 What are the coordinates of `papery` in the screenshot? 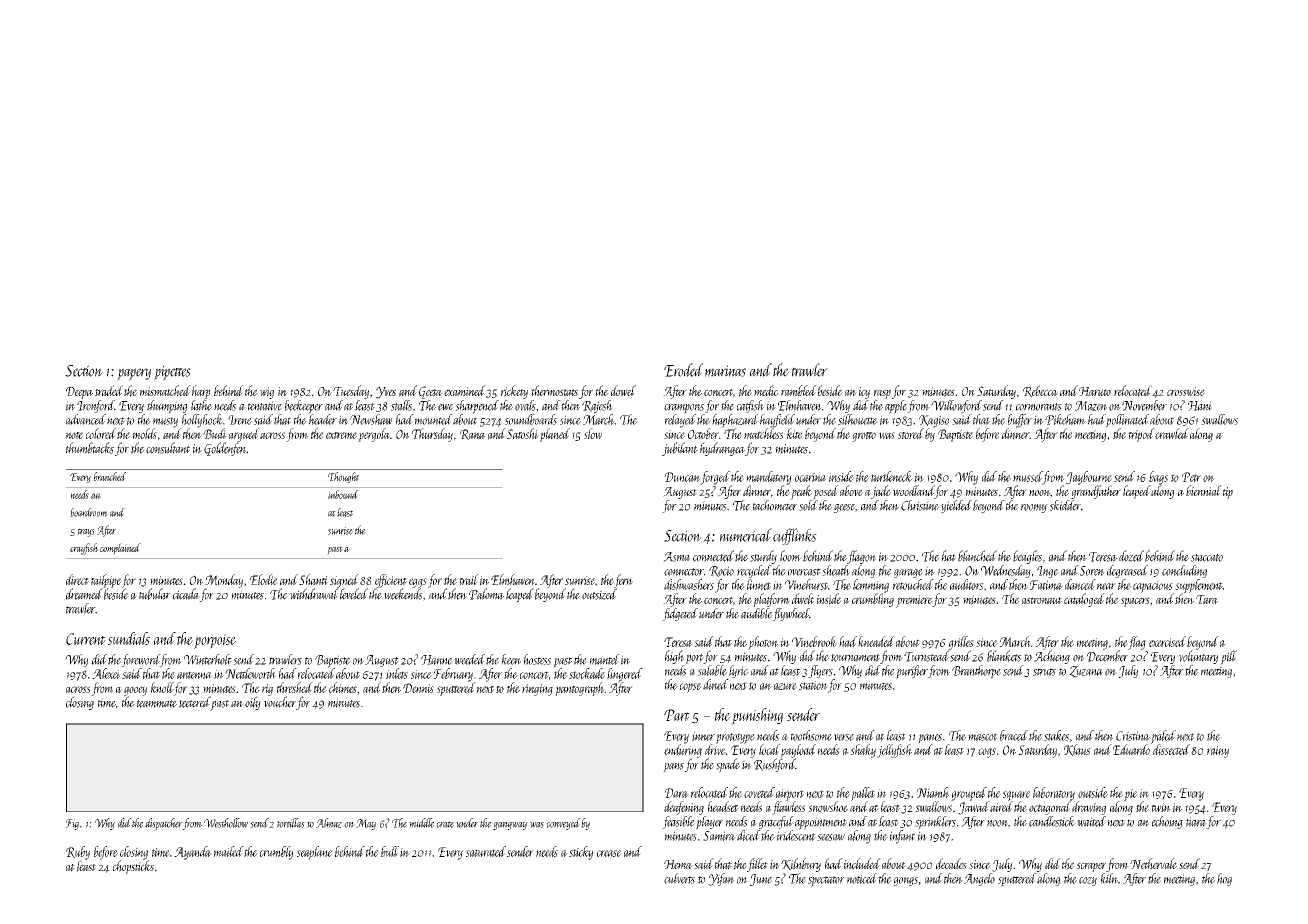 It's located at (134, 374).
